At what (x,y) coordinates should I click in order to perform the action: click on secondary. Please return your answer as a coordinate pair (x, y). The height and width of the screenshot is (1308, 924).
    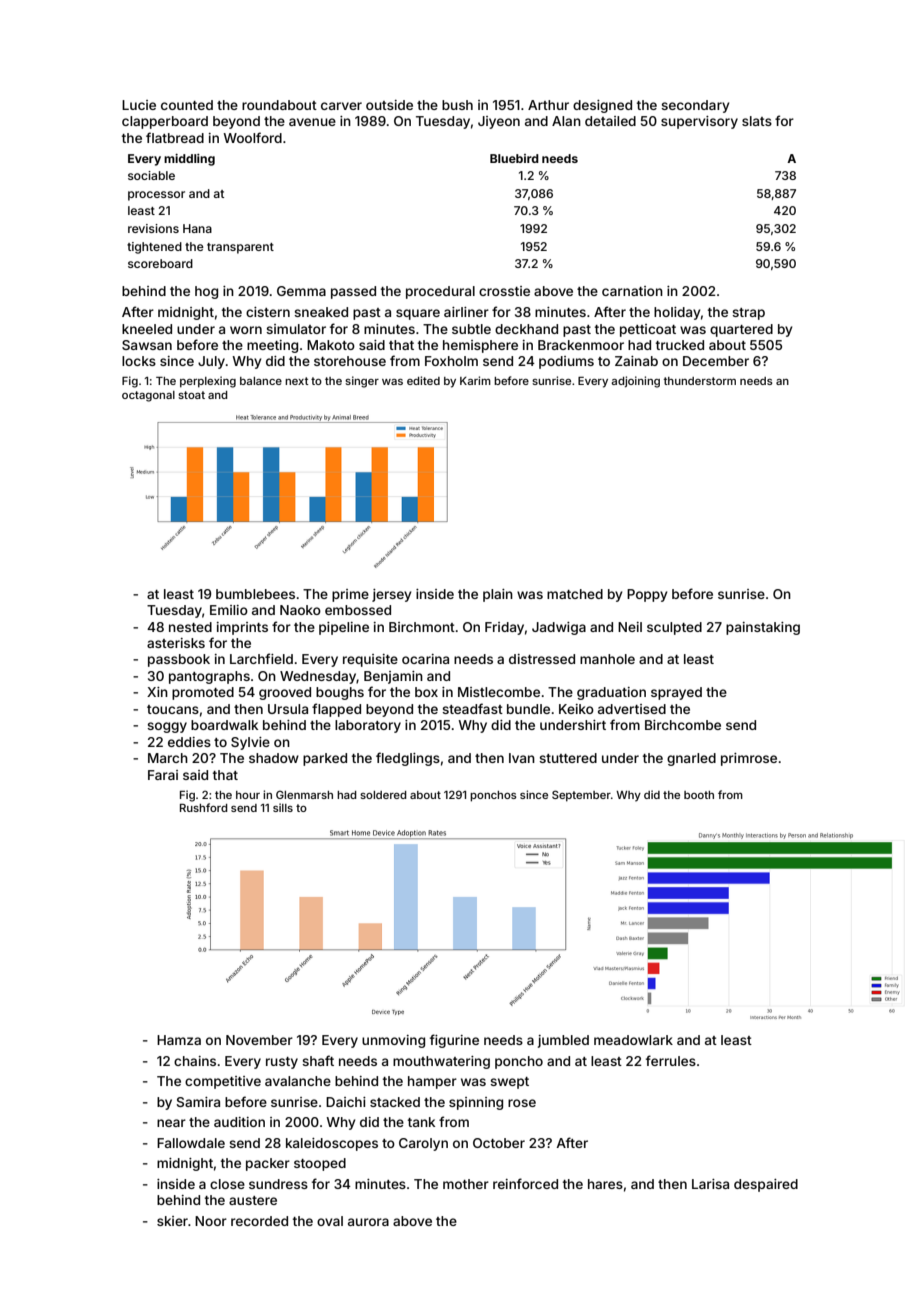
    Looking at the image, I should click on (695, 106).
